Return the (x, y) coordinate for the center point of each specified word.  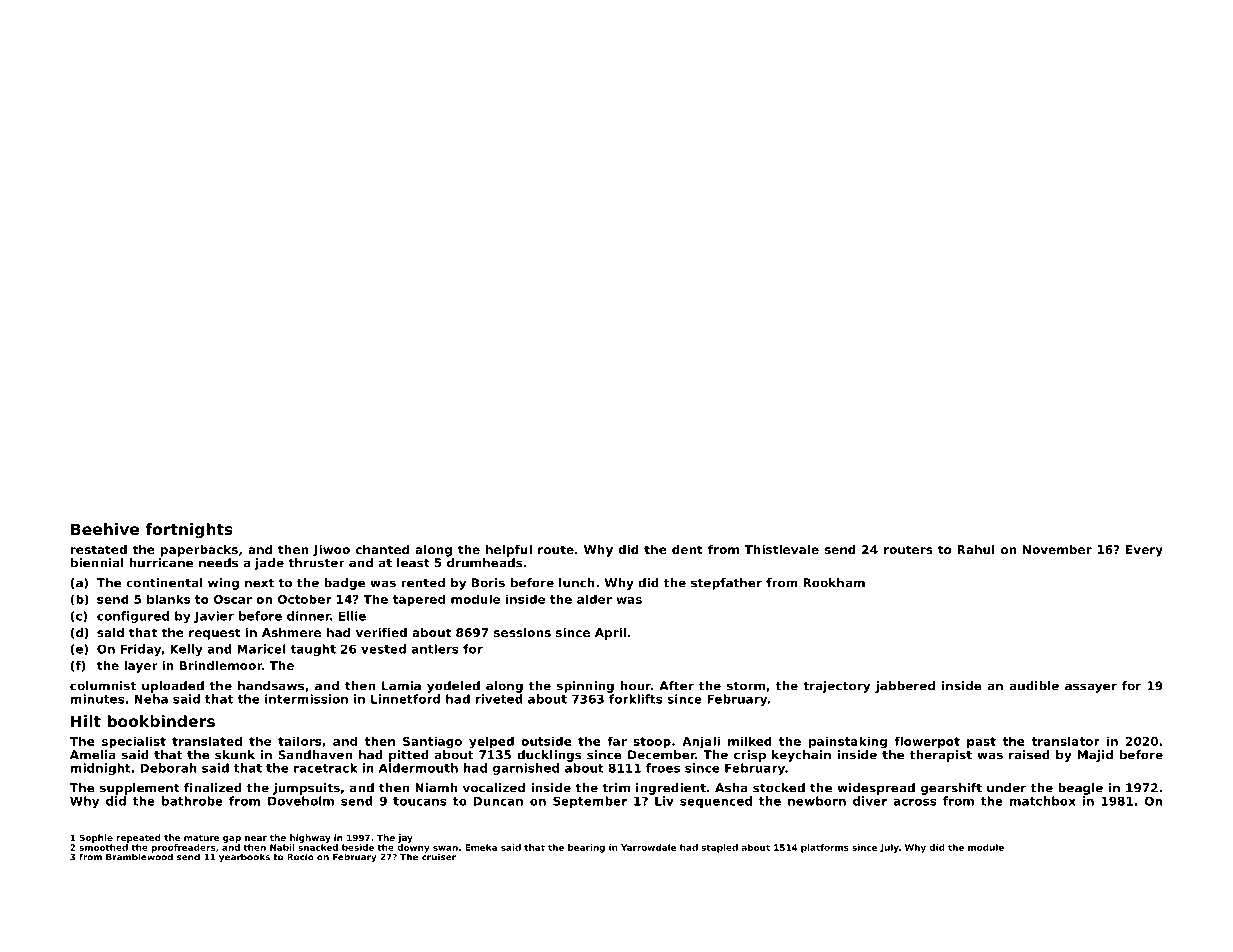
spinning (585, 687)
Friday (141, 650)
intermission (306, 699)
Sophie (96, 838)
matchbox (1043, 801)
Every (1144, 551)
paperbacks (199, 551)
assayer (1091, 688)
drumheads (485, 563)
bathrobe (192, 801)
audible (1034, 686)
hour (636, 686)
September (590, 802)
